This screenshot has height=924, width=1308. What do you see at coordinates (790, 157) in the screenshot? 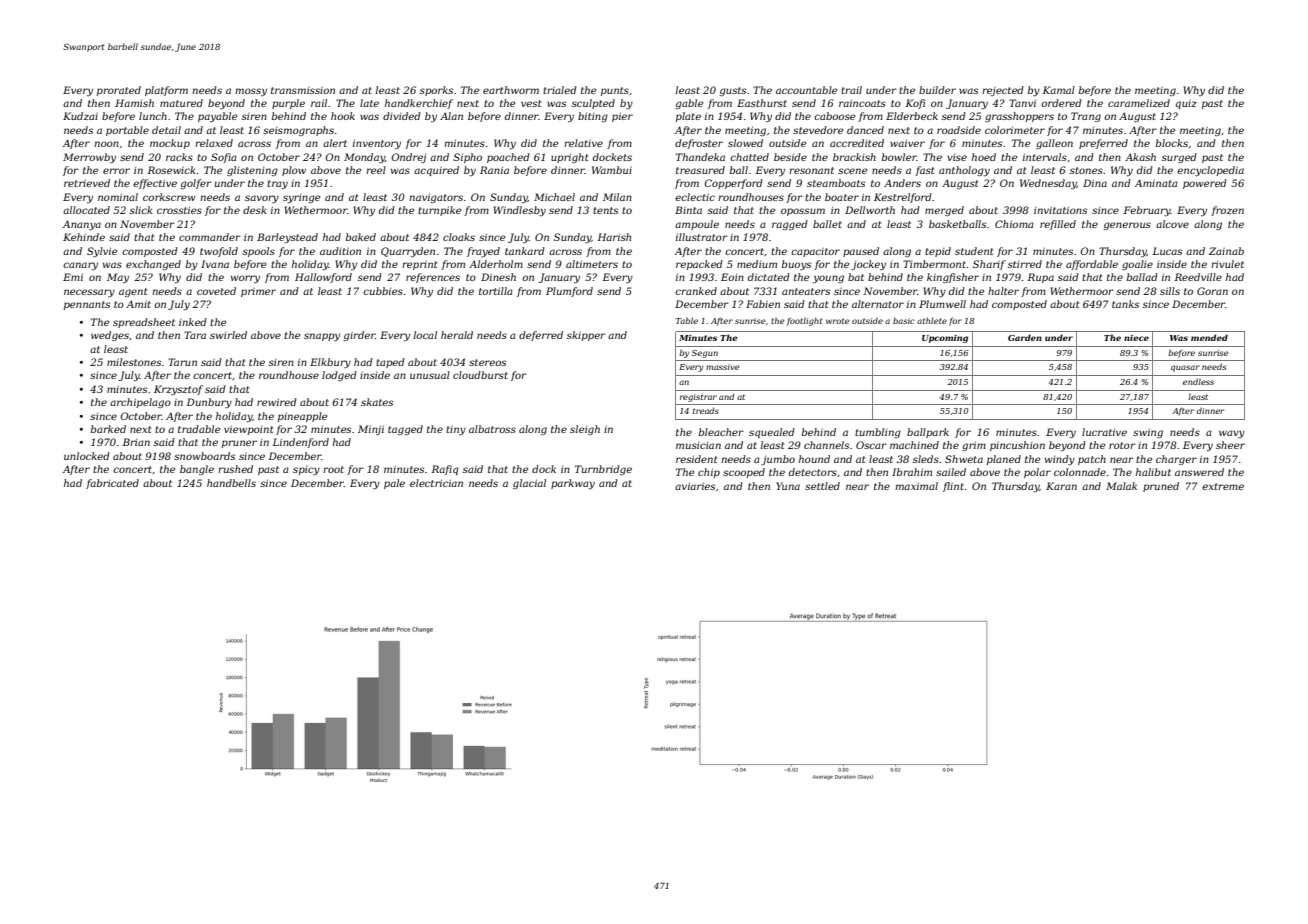
I see `beside` at bounding box center [790, 157].
